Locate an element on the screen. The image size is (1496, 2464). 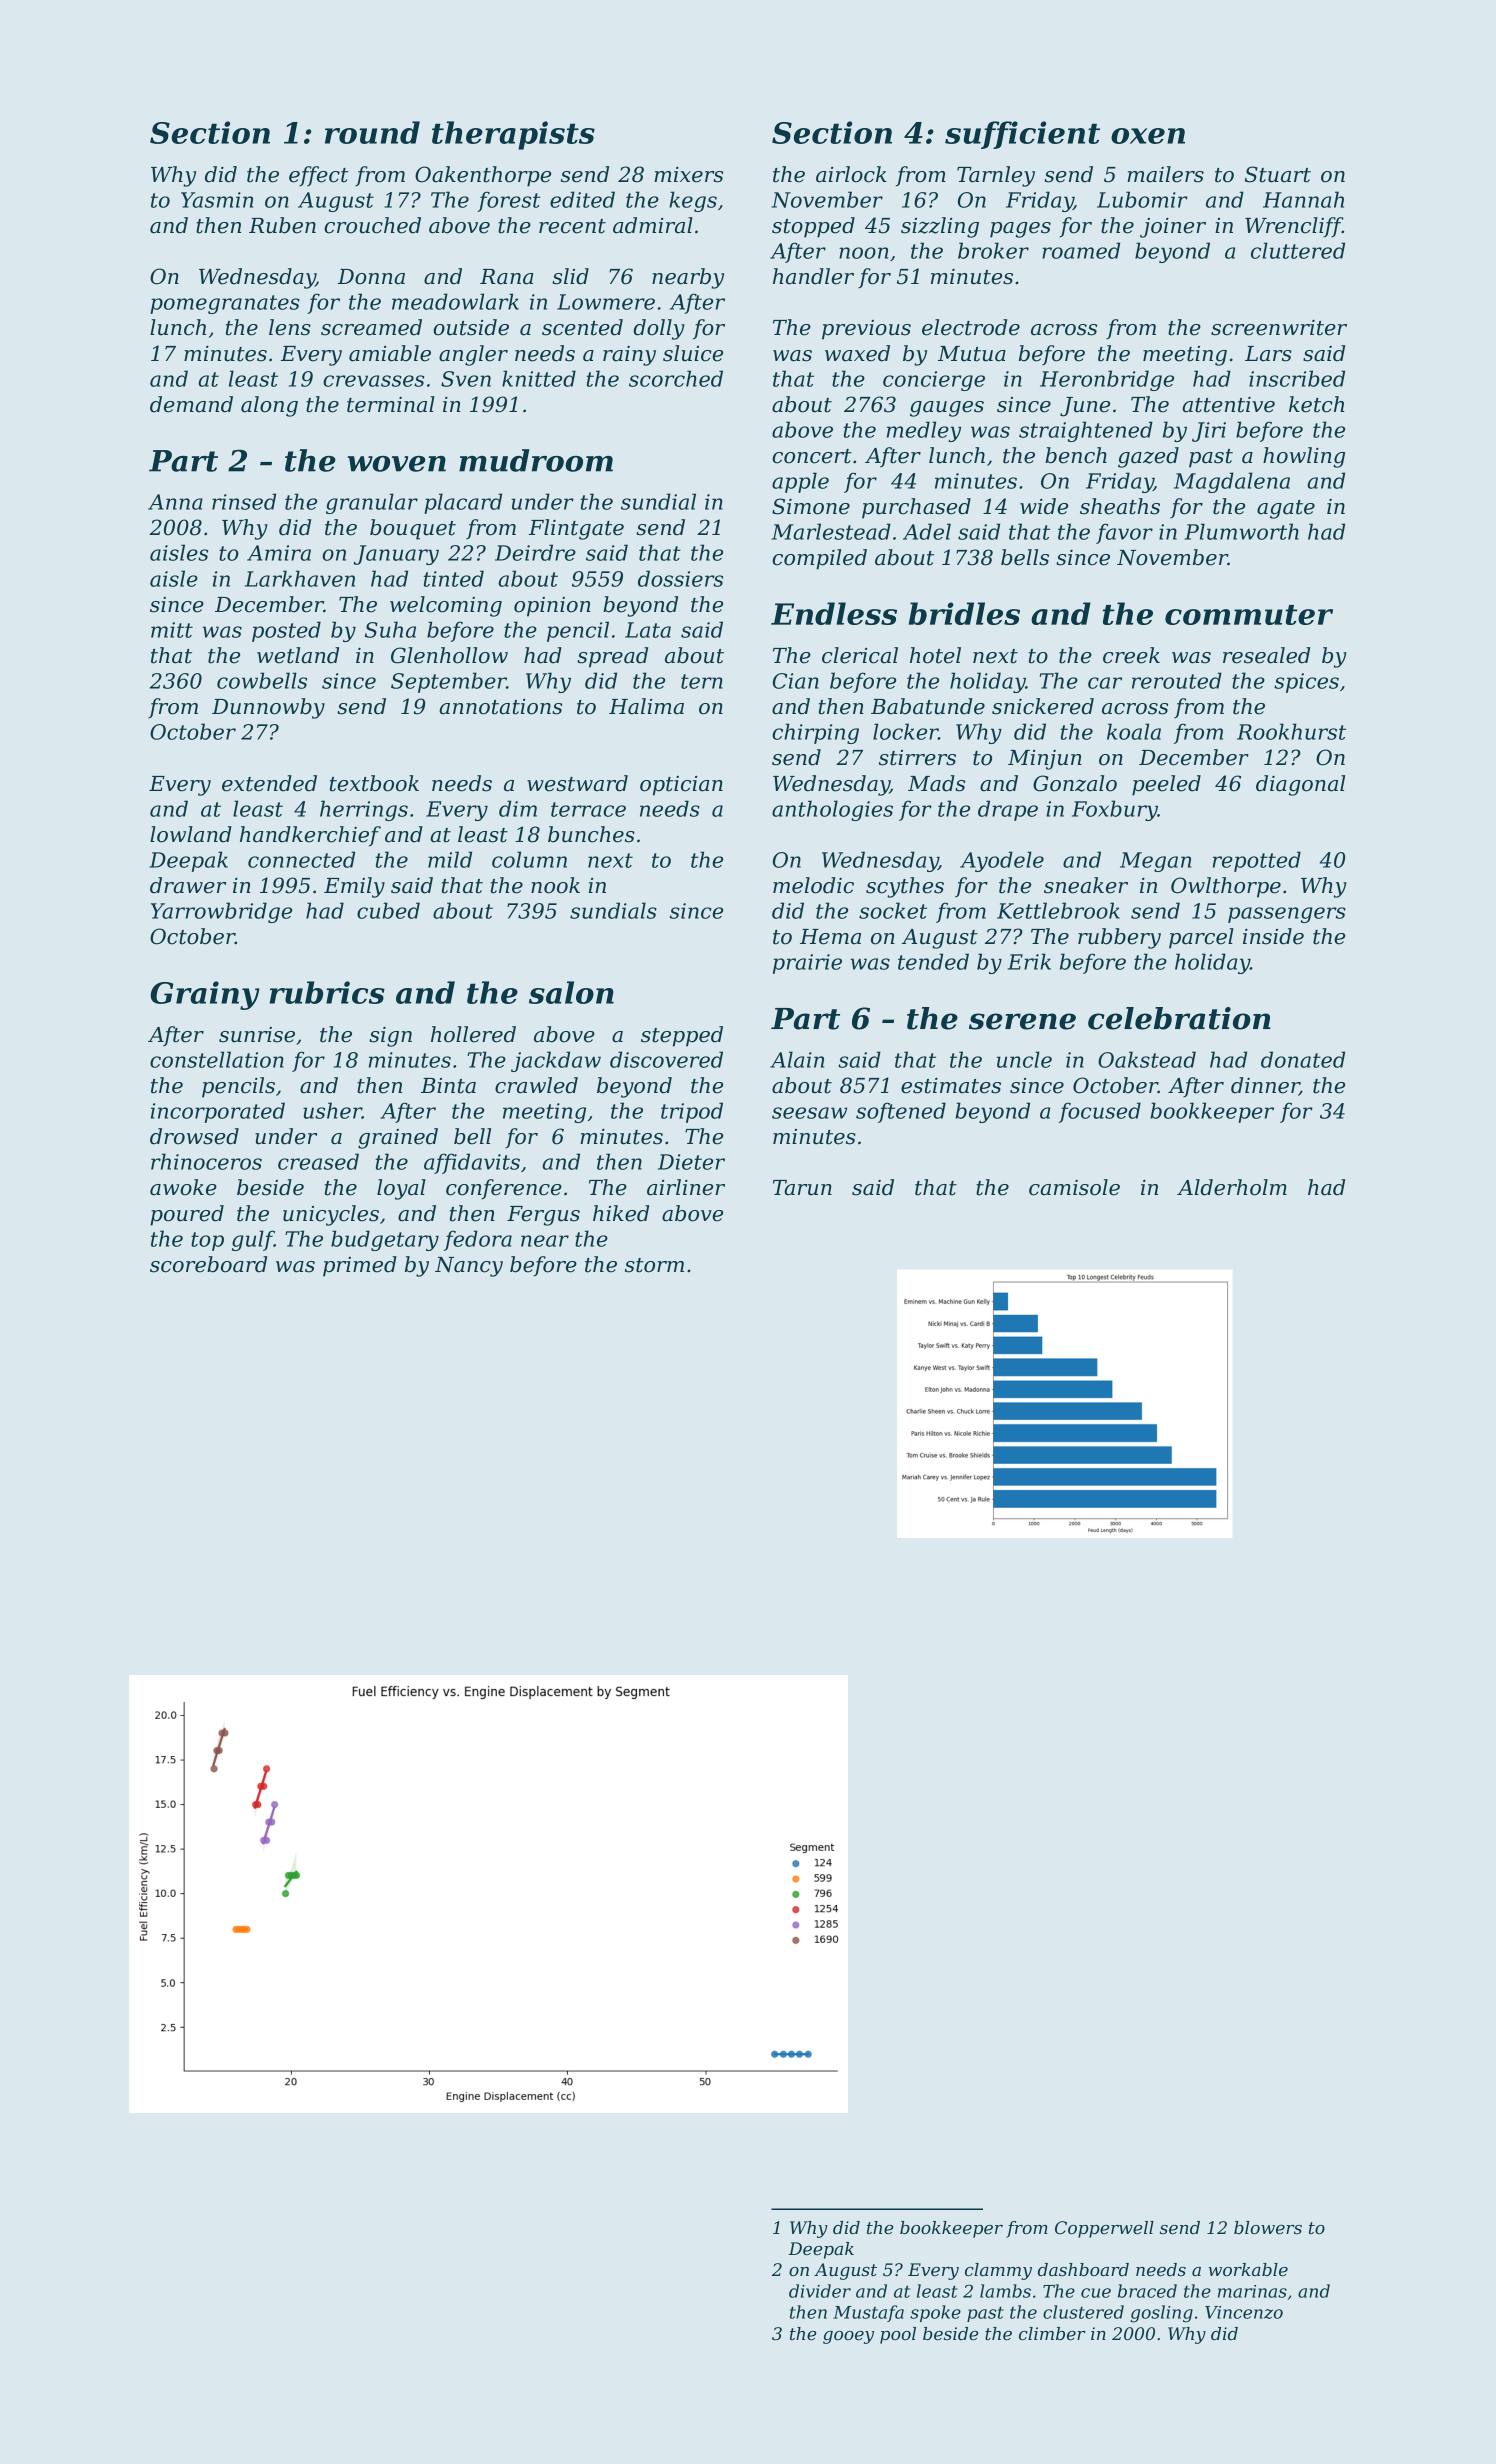
Kettlebrook is located at coordinates (1058, 910).
